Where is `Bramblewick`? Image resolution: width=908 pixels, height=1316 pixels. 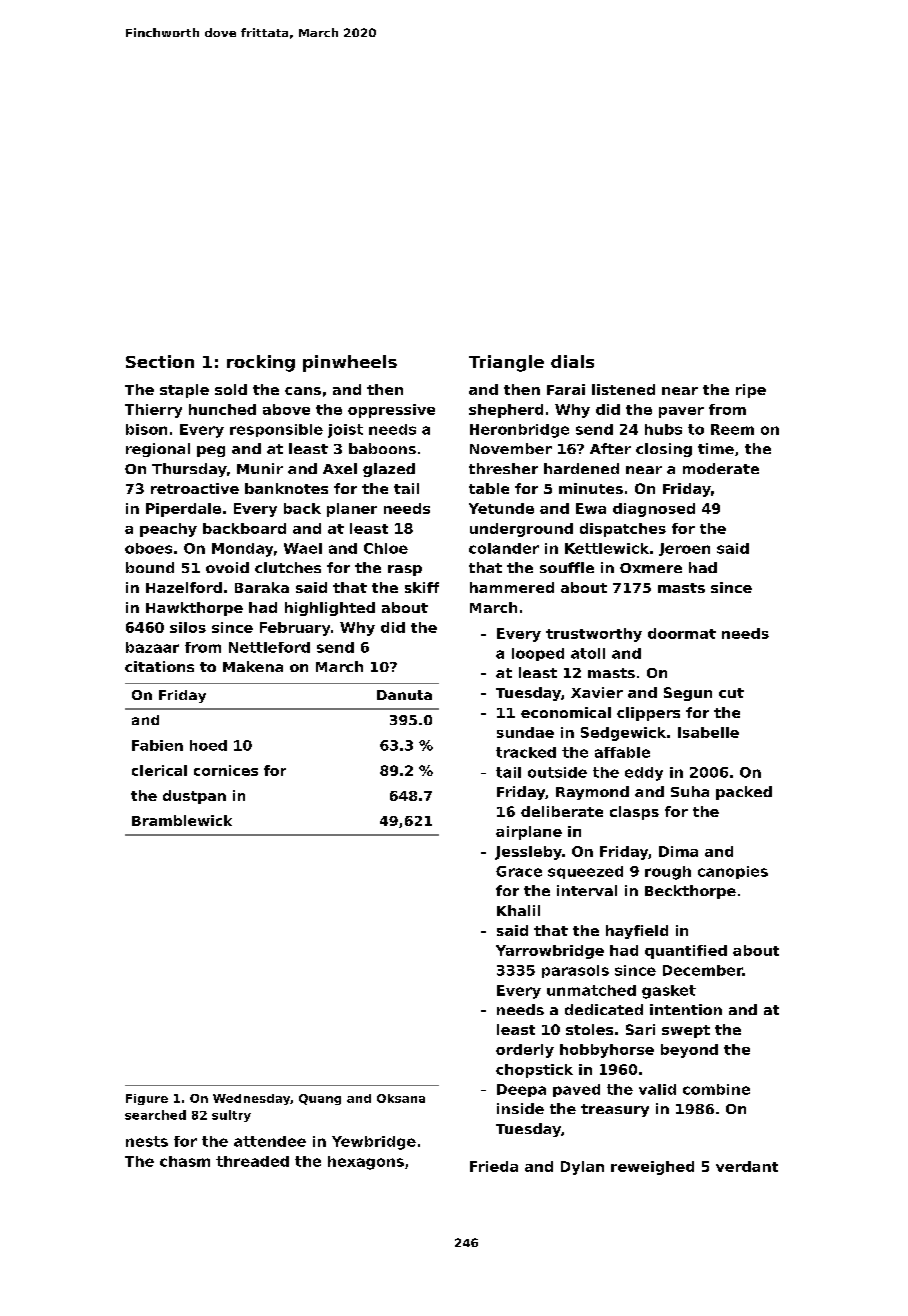 Bramblewick is located at coordinates (182, 820).
